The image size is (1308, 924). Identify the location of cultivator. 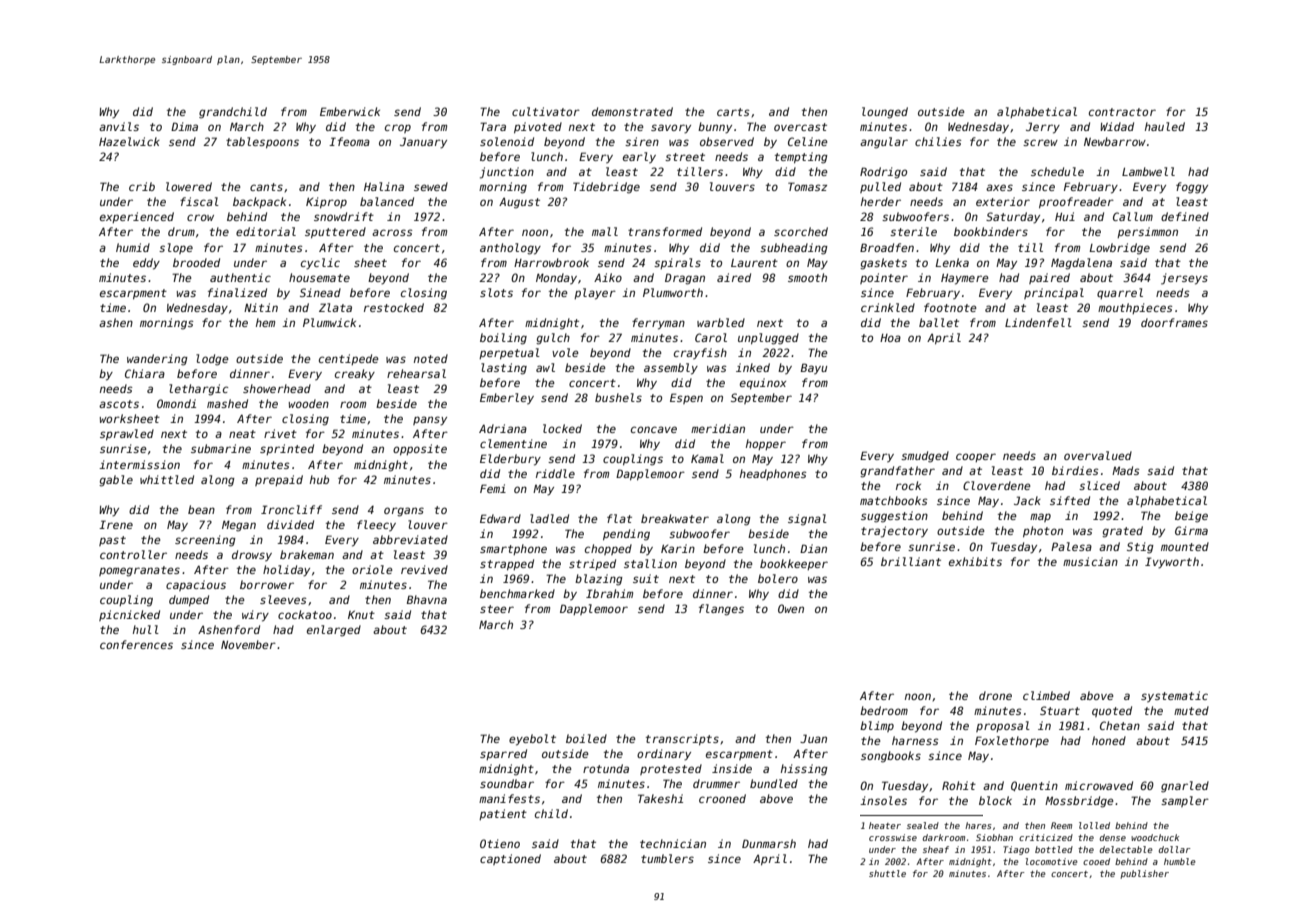
(546, 111).
